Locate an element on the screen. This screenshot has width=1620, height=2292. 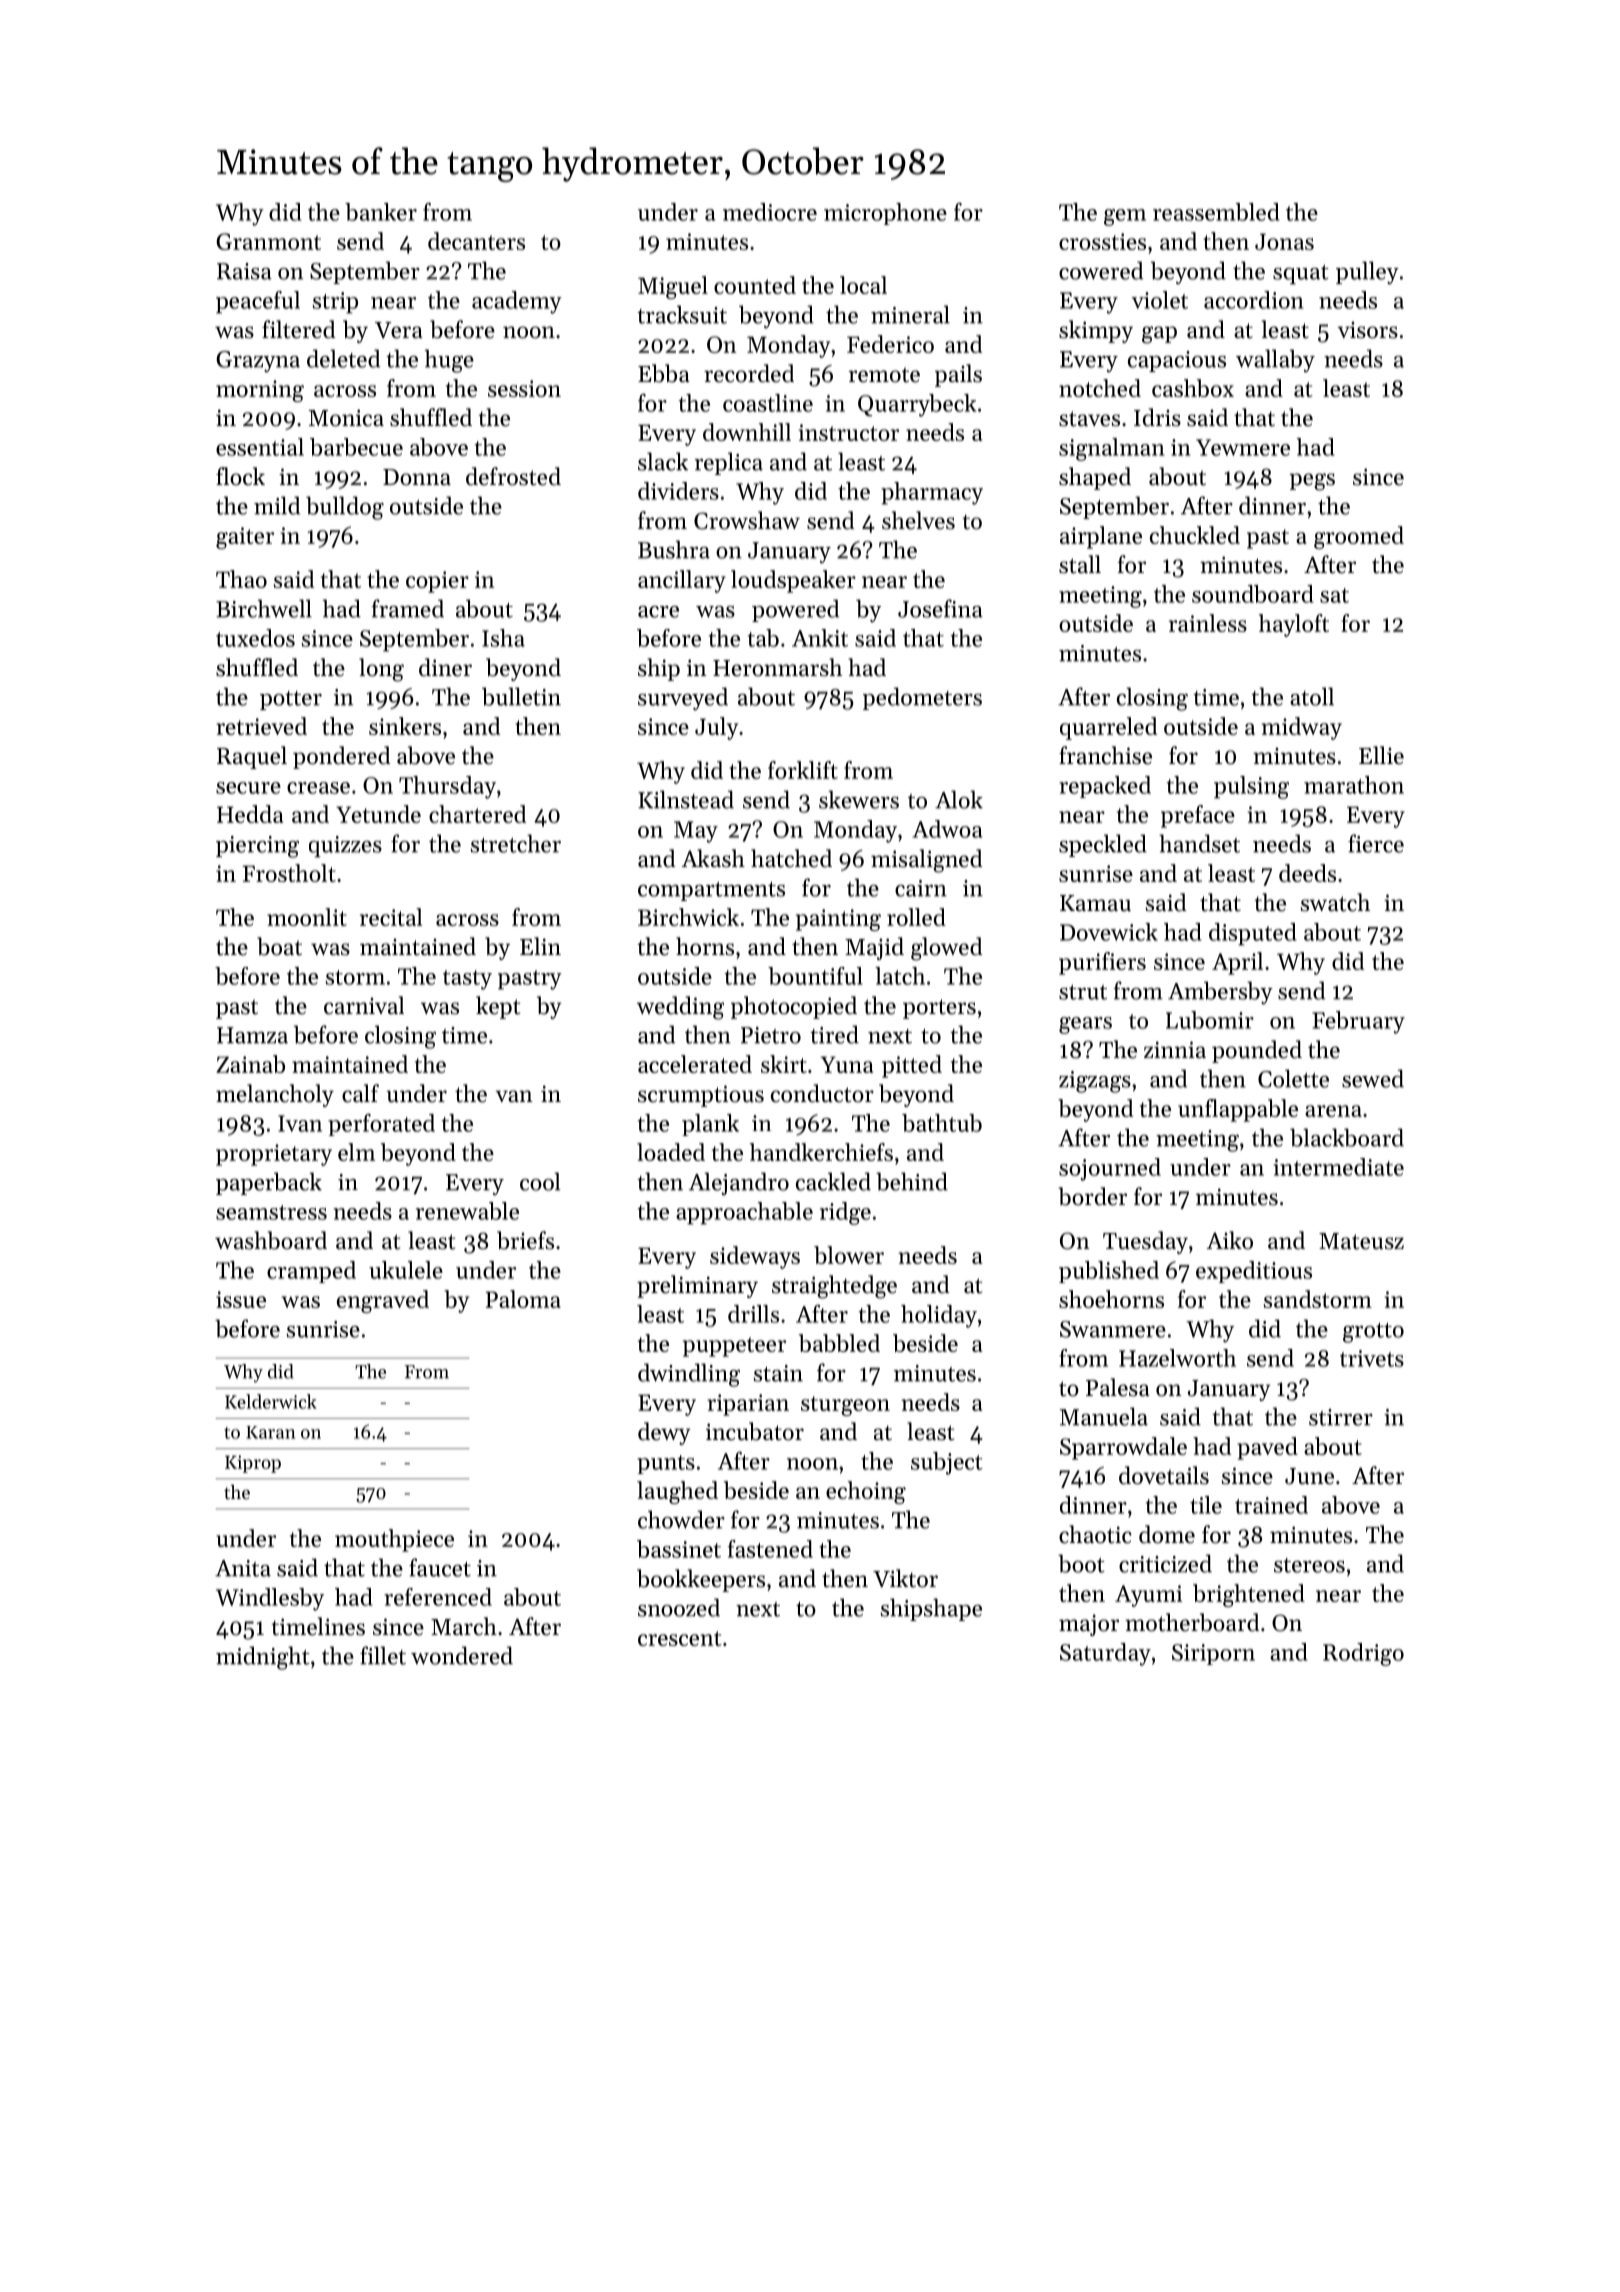
banker is located at coordinates (381, 212).
